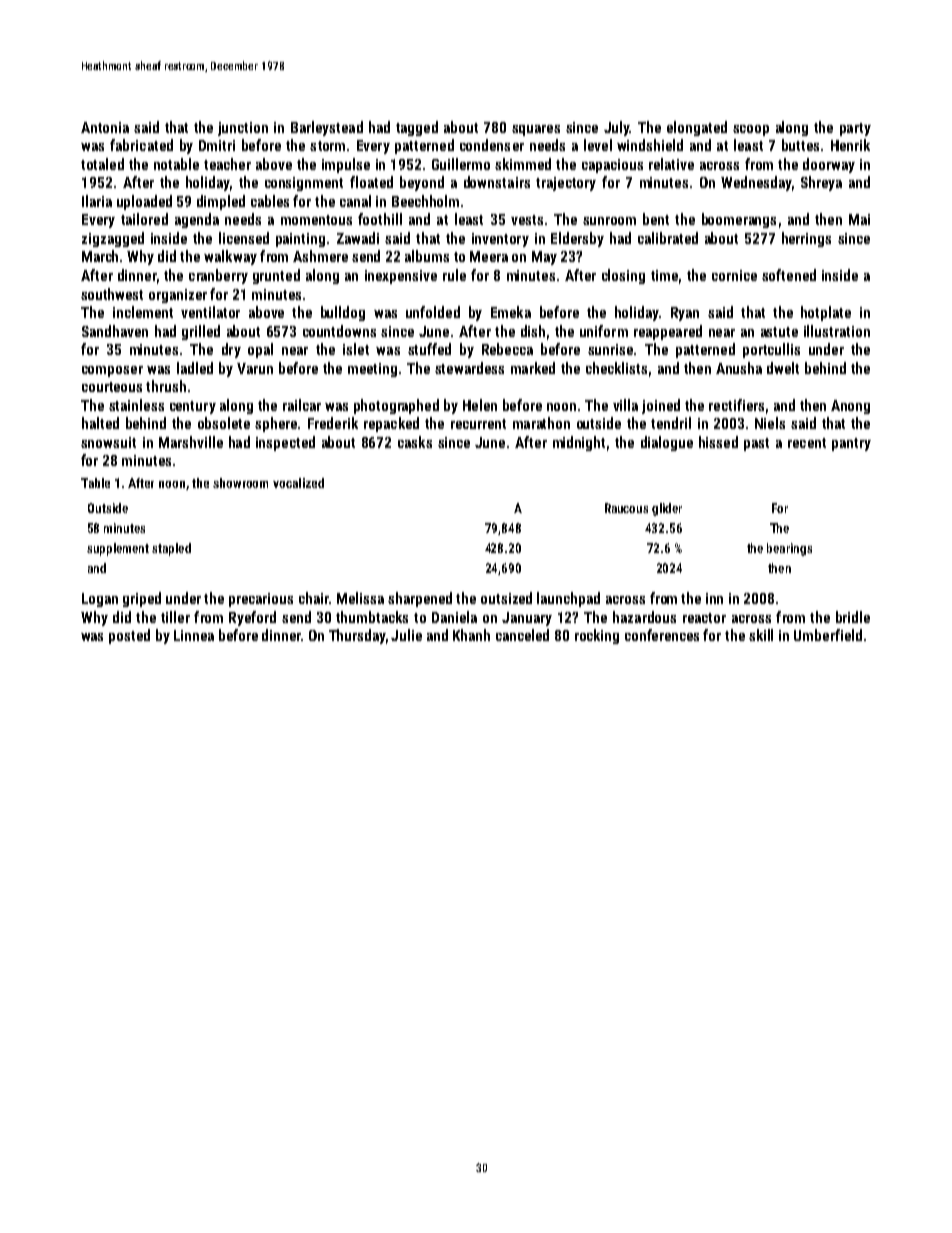 This document has width=952, height=1233. What do you see at coordinates (360, 598) in the document?
I see `Melissa` at bounding box center [360, 598].
